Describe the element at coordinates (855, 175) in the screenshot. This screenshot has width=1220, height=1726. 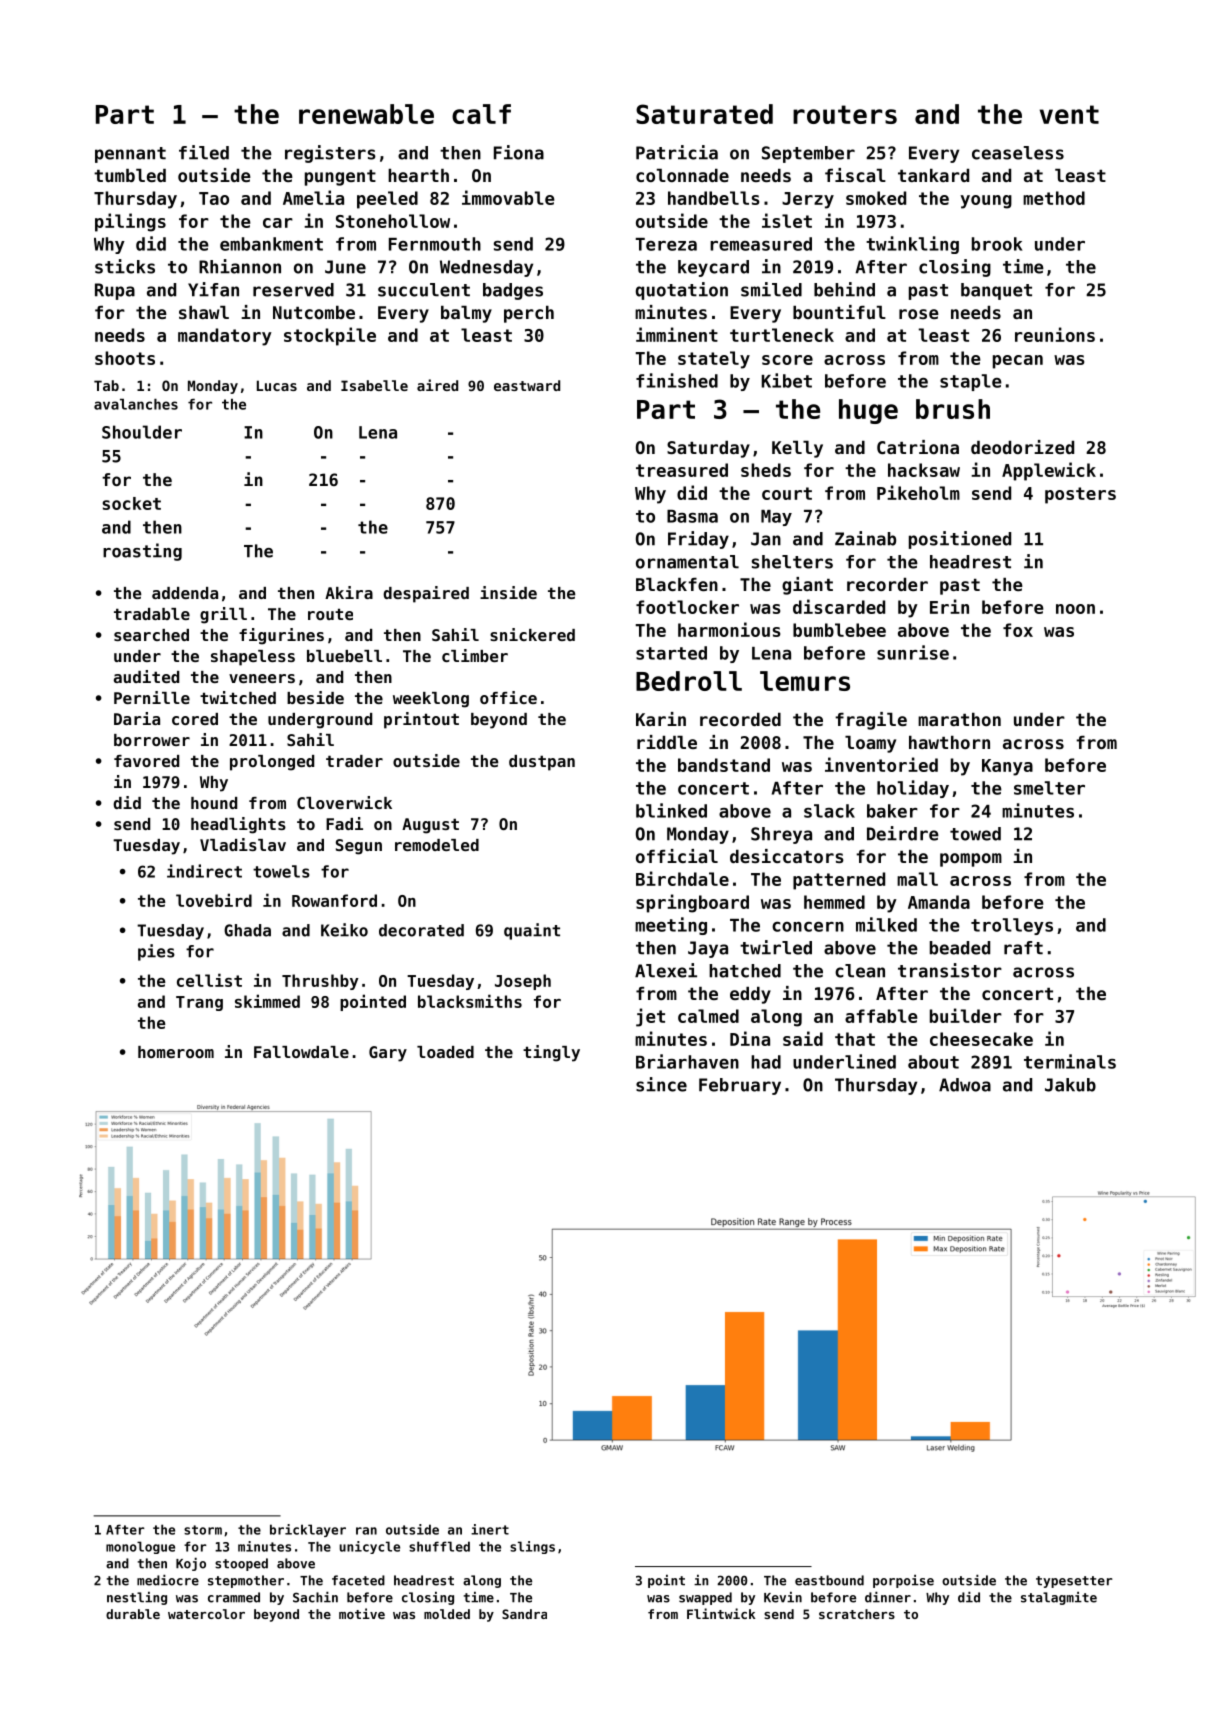
I see `fiscal` at that location.
